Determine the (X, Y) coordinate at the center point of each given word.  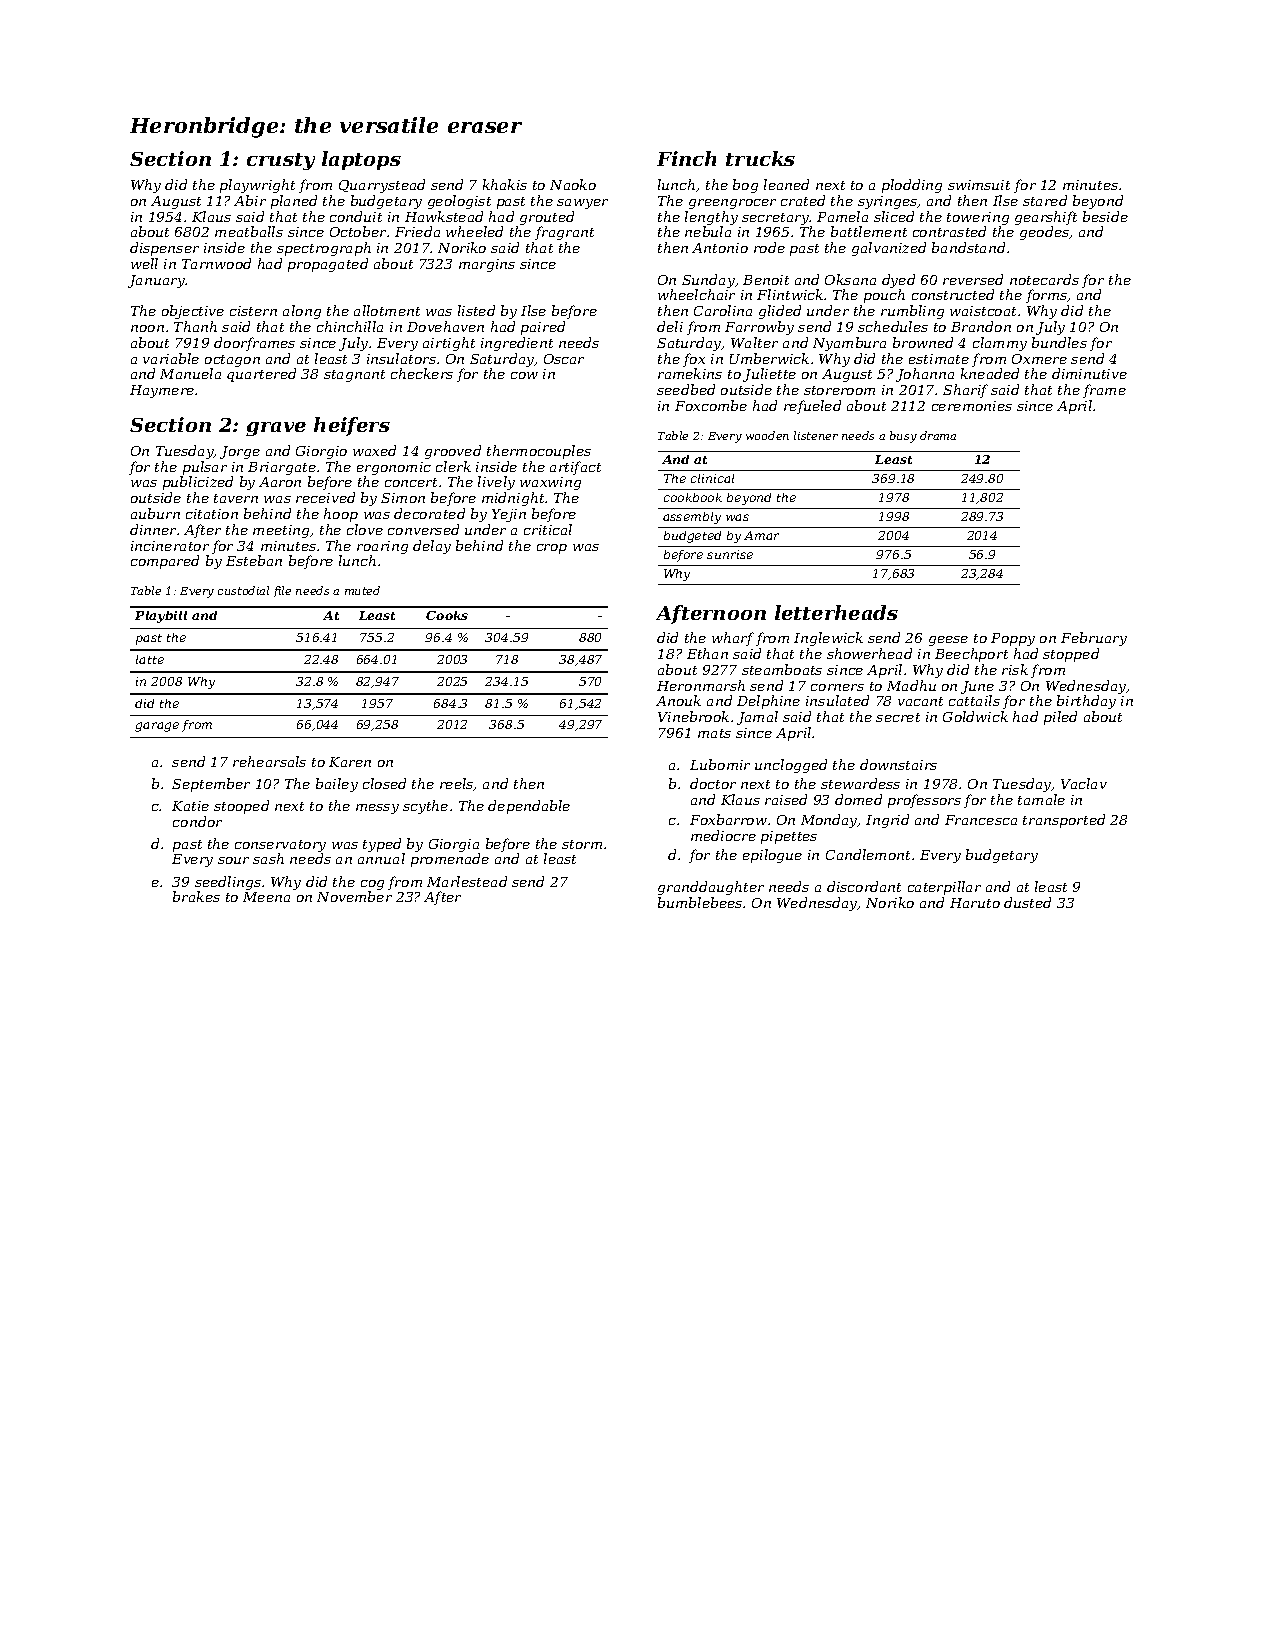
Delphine (768, 702)
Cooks (447, 615)
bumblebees (700, 902)
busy (903, 437)
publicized (198, 483)
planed (294, 202)
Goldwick (975, 716)
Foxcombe (711, 405)
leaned (786, 184)
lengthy (711, 218)
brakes (196, 896)
